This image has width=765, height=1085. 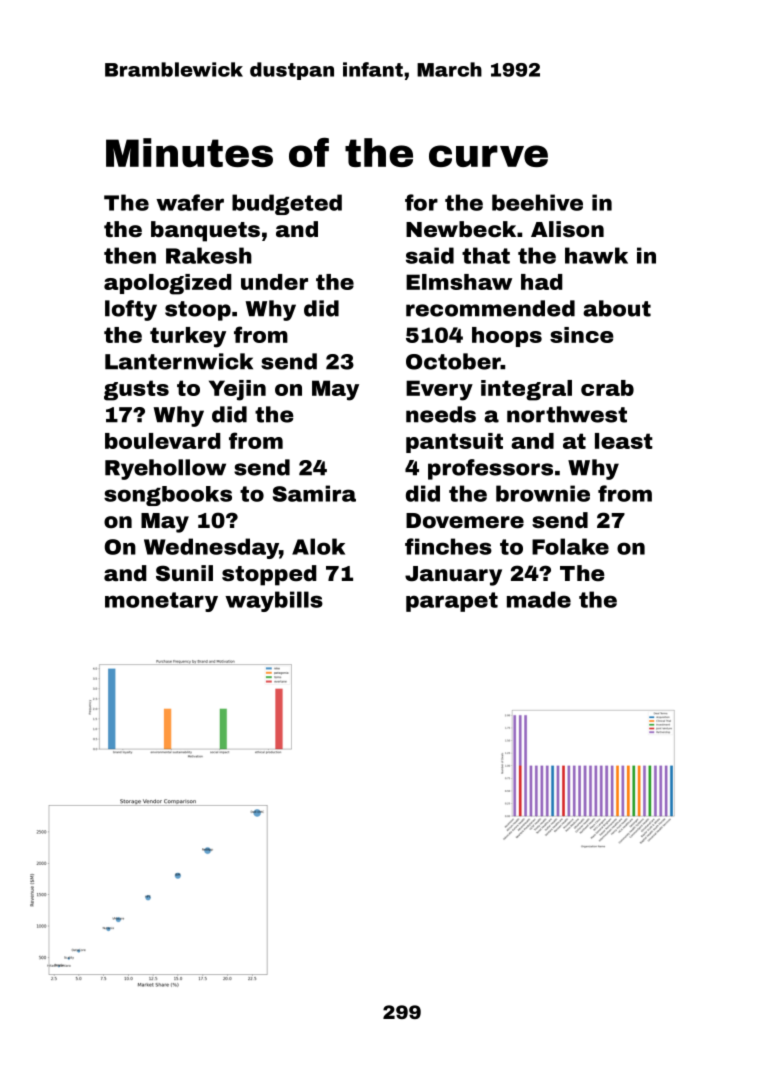 What do you see at coordinates (617, 308) in the image?
I see `about` at bounding box center [617, 308].
